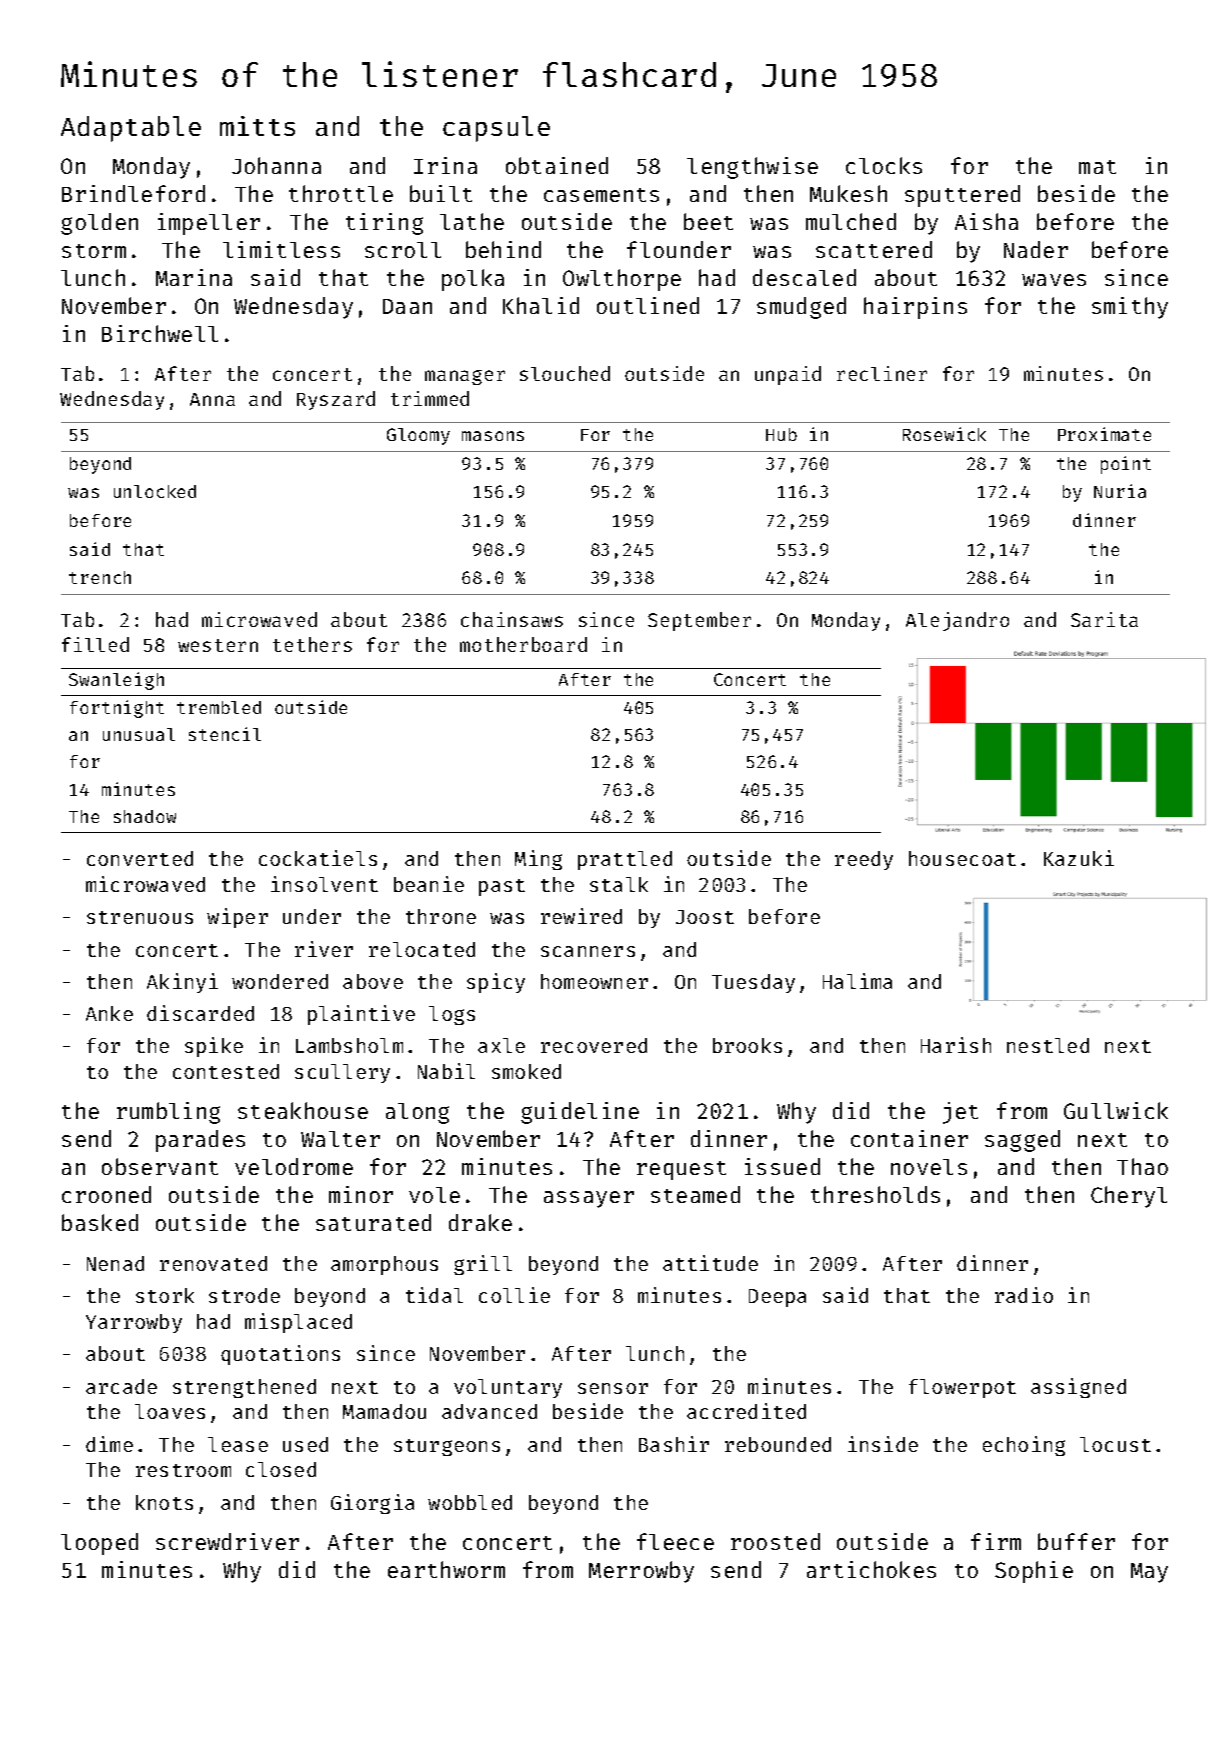 Image resolution: width=1231 pixels, height=1742 pixels. I want to click on basked, so click(100, 1222).
